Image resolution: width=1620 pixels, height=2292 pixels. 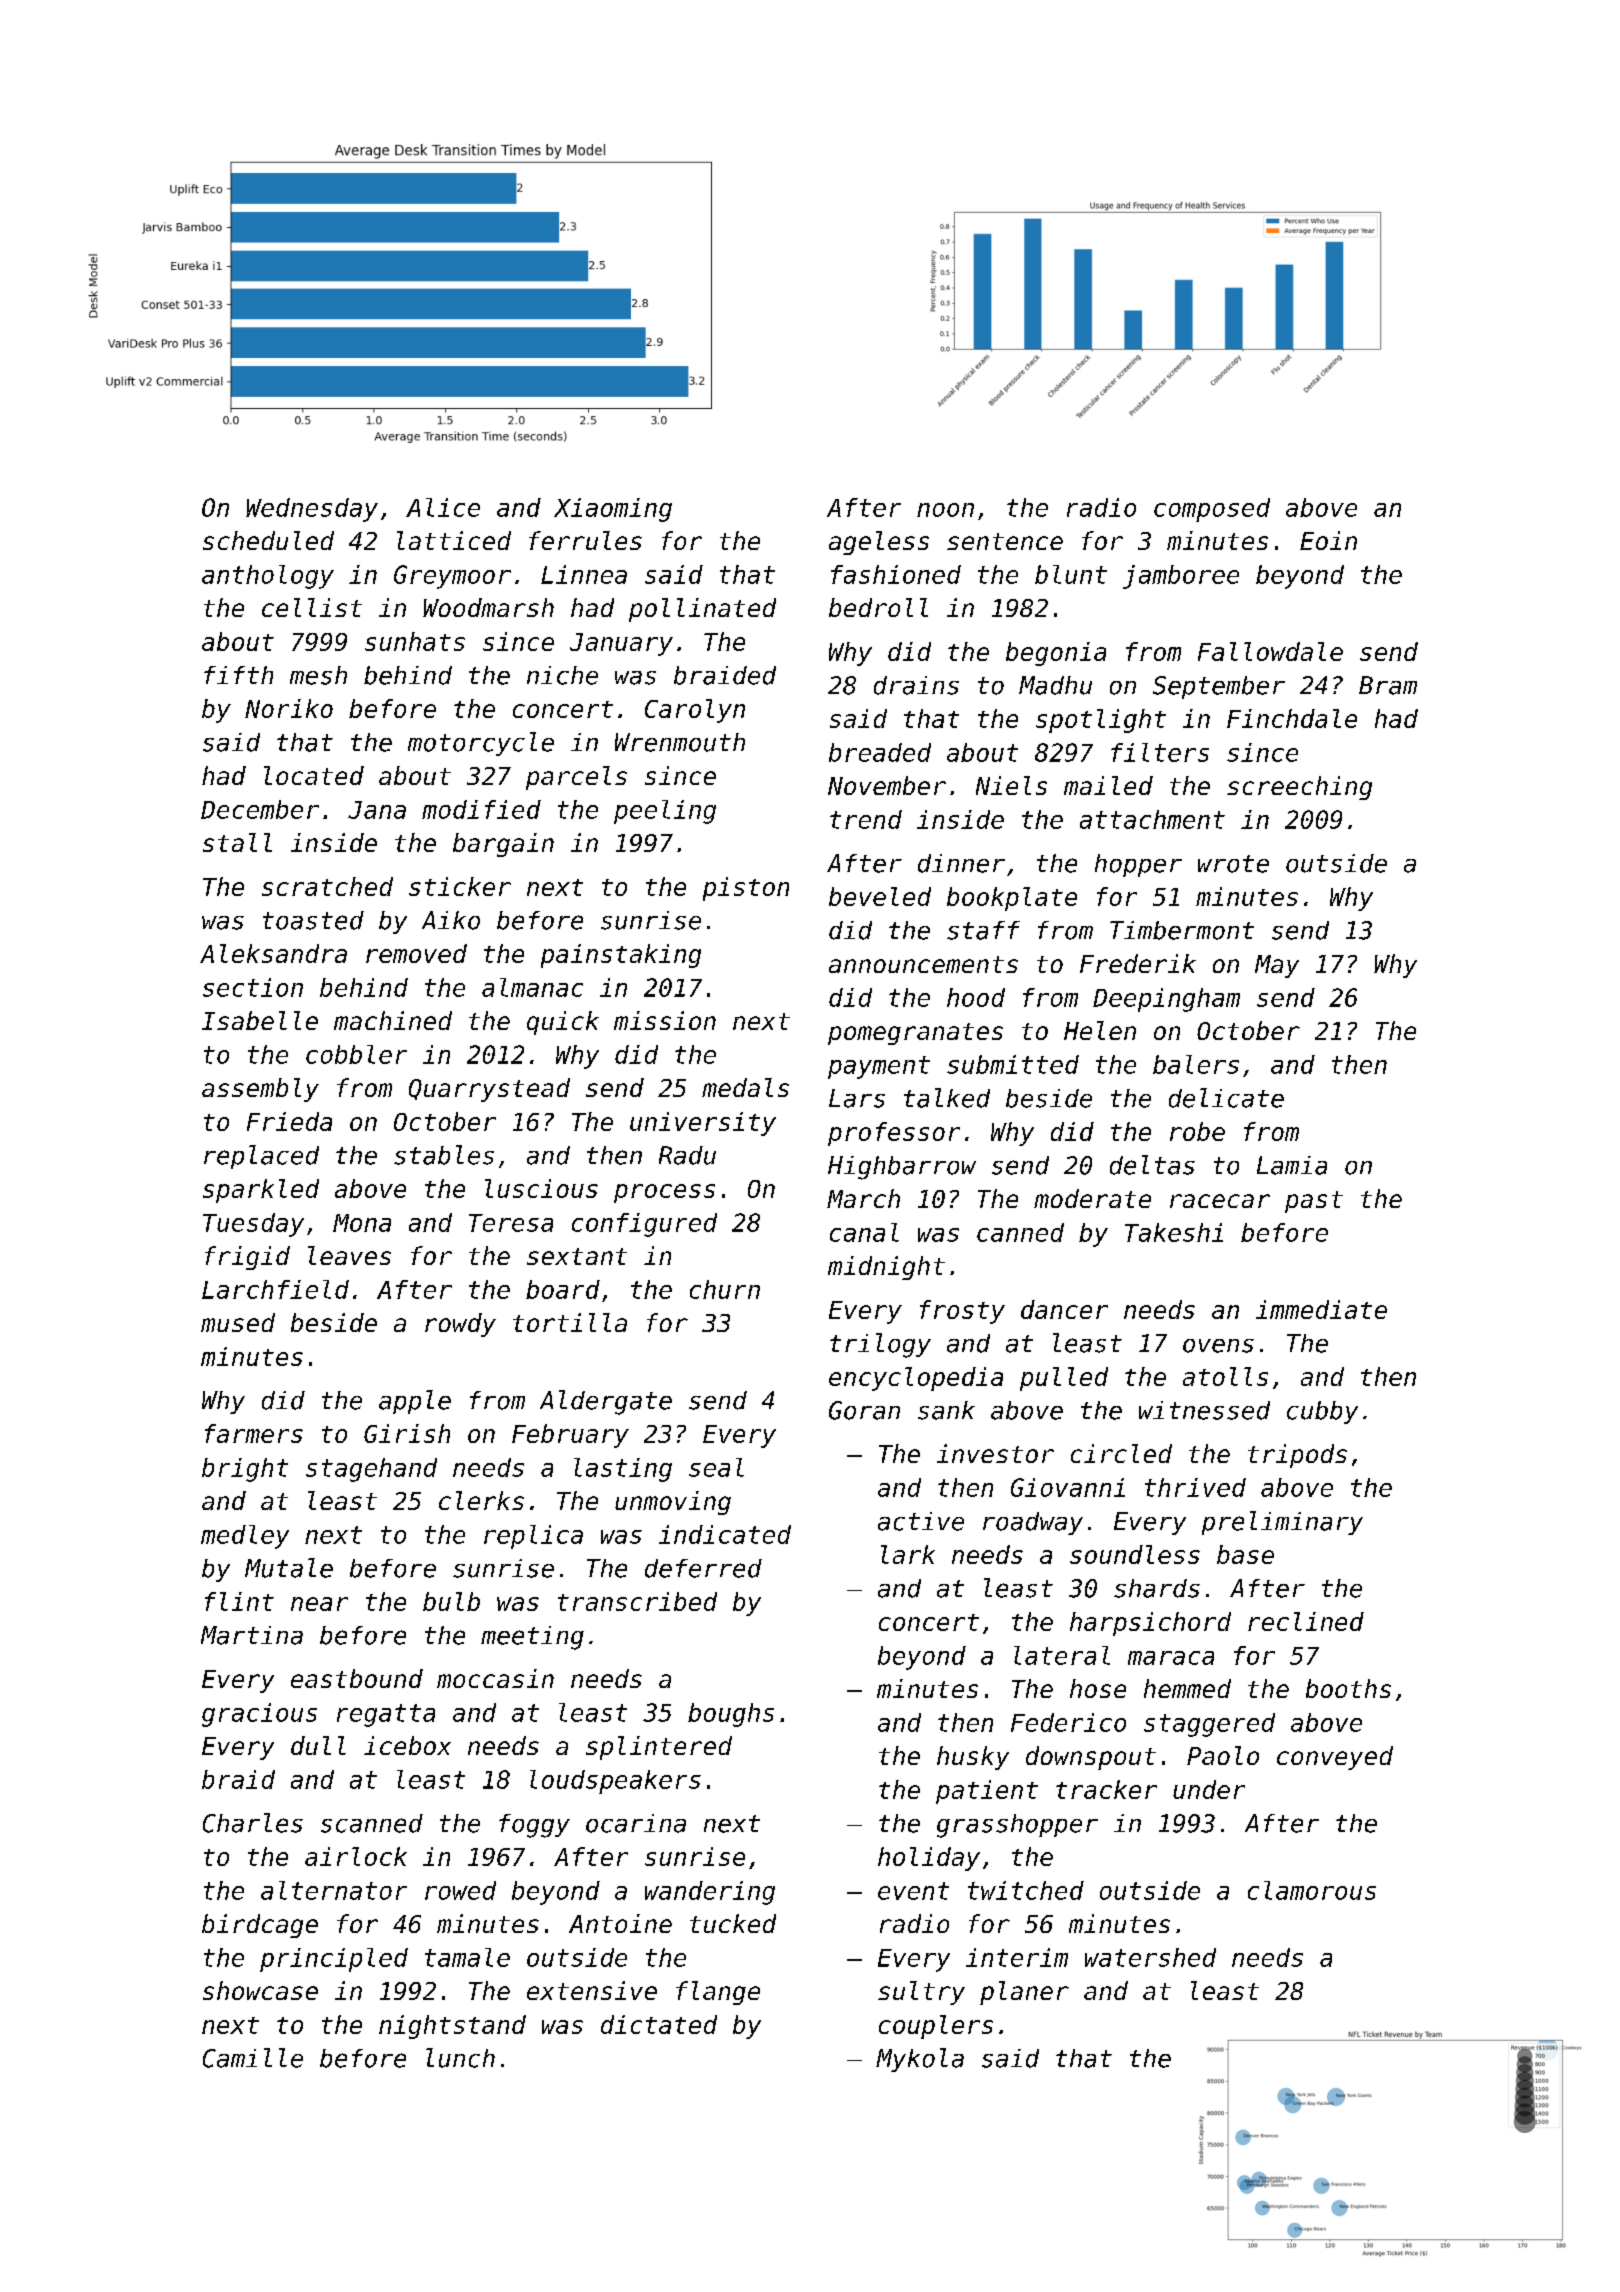 What do you see at coordinates (725, 1289) in the screenshot?
I see `churn` at bounding box center [725, 1289].
